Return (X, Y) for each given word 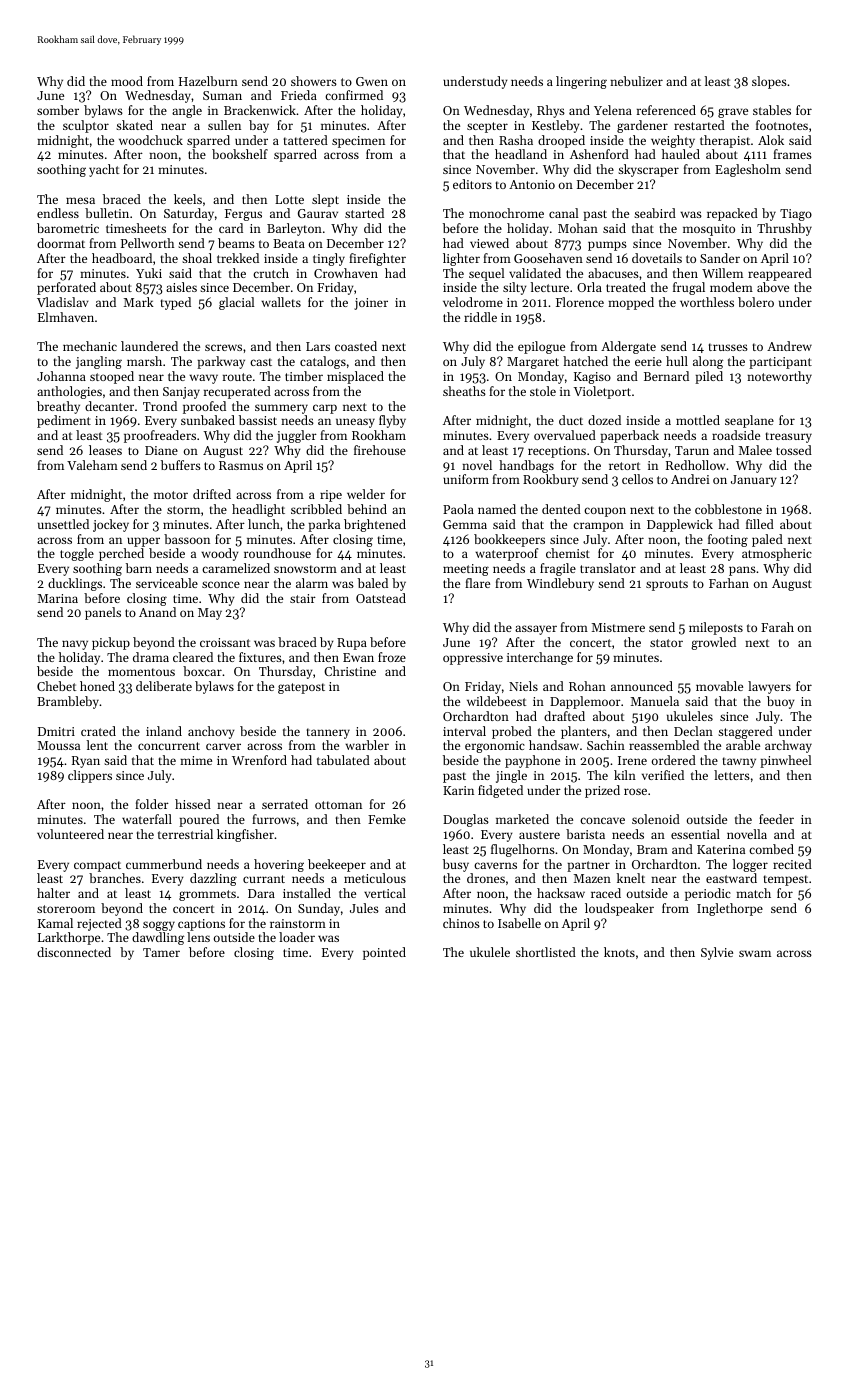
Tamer (161, 952)
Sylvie (717, 953)
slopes (769, 82)
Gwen (372, 81)
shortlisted (546, 952)
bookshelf (240, 154)
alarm (312, 583)
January (753, 481)
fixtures (260, 657)
